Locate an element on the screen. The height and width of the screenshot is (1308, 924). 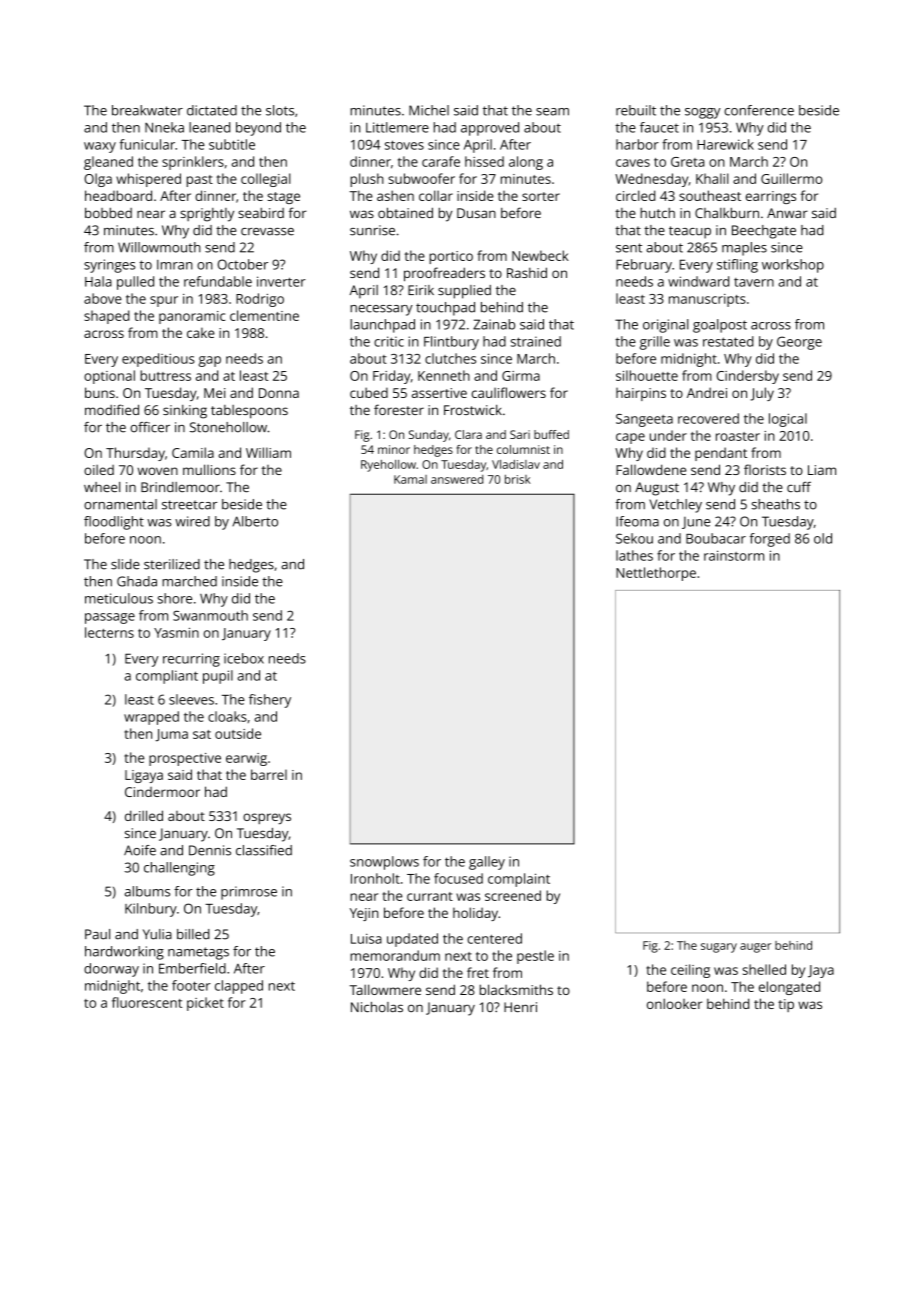
grille is located at coordinates (655, 343).
